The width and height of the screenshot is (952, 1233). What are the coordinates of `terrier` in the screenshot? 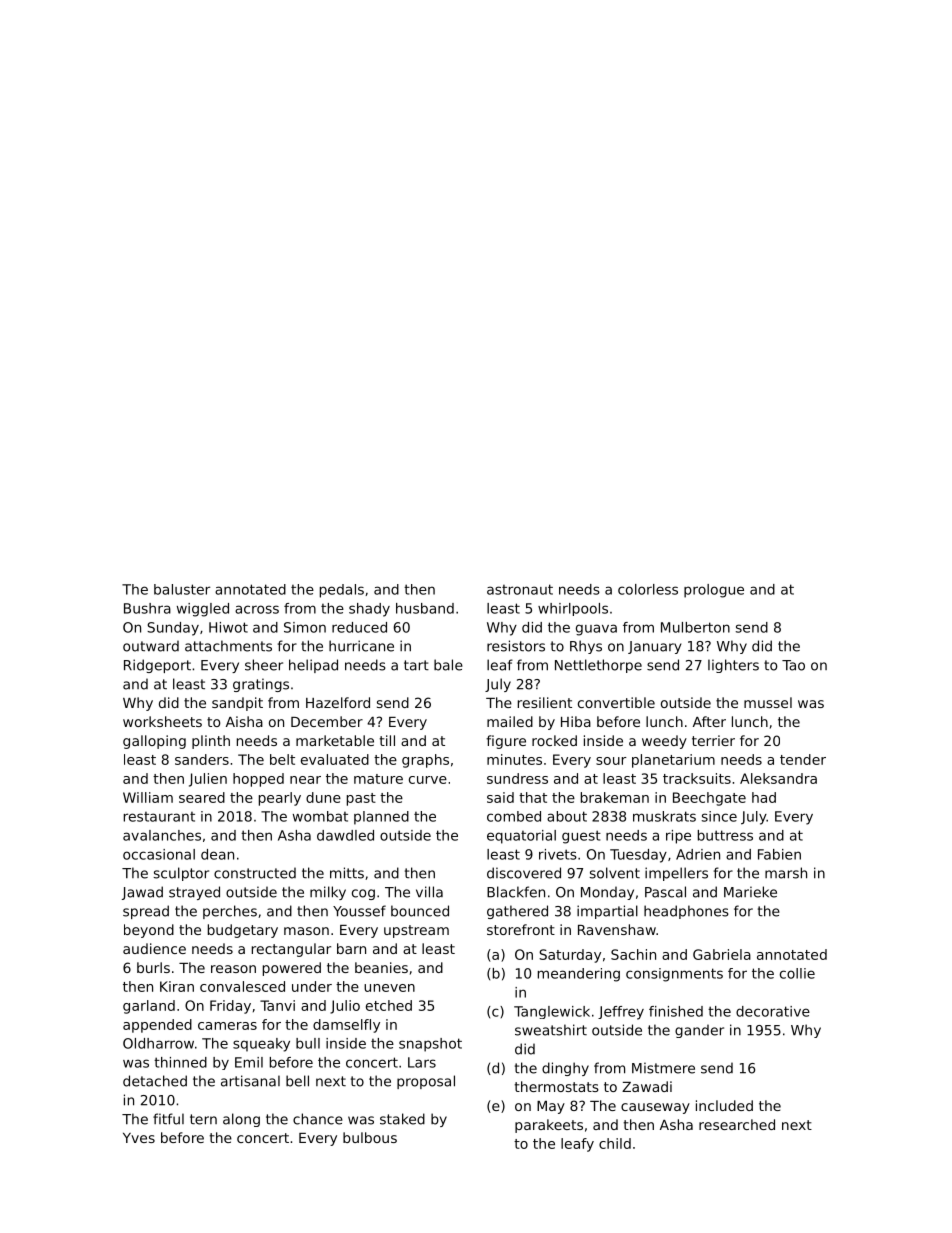 It's located at (713, 740).
